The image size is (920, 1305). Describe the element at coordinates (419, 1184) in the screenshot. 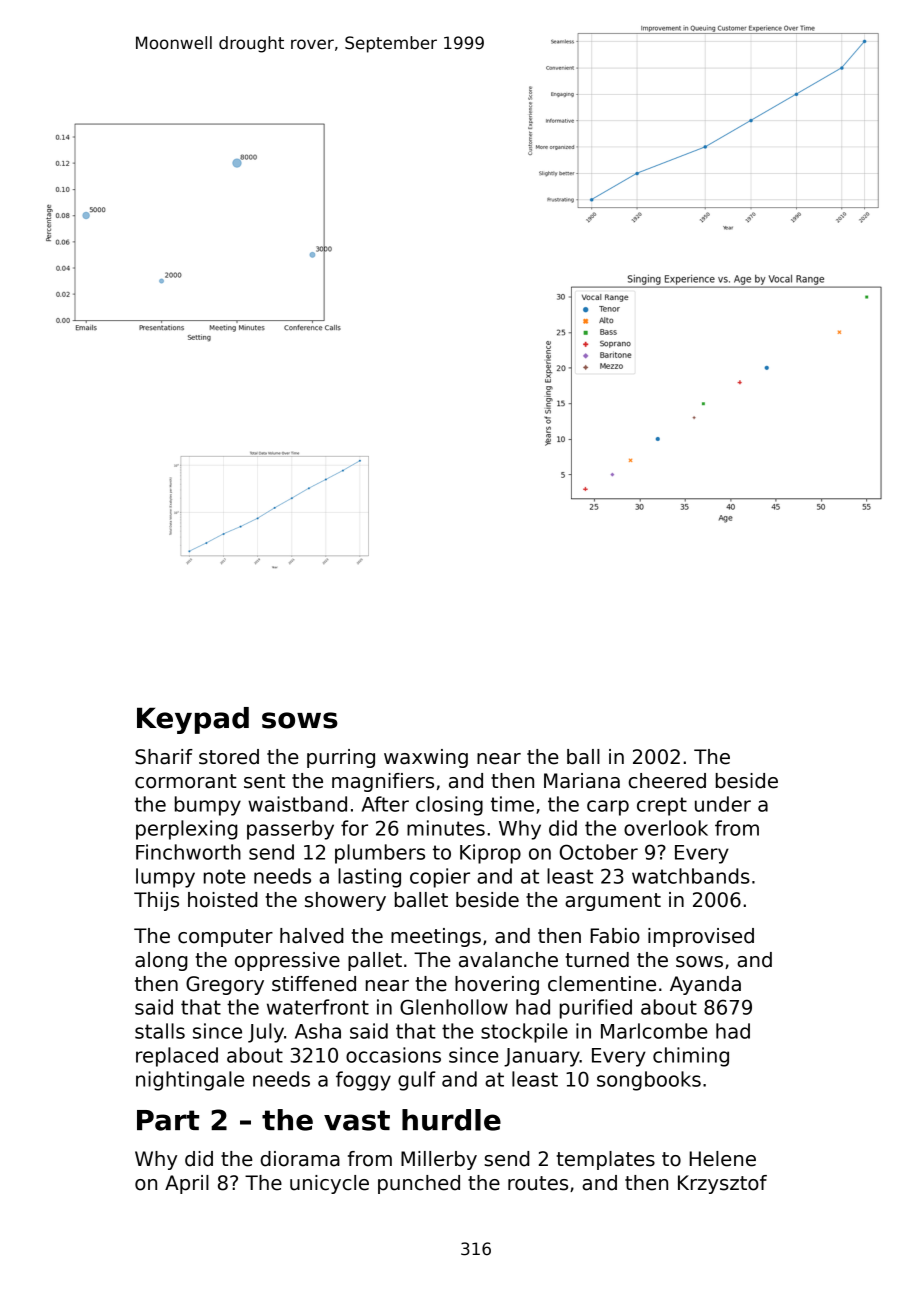

I see `punched` at that location.
